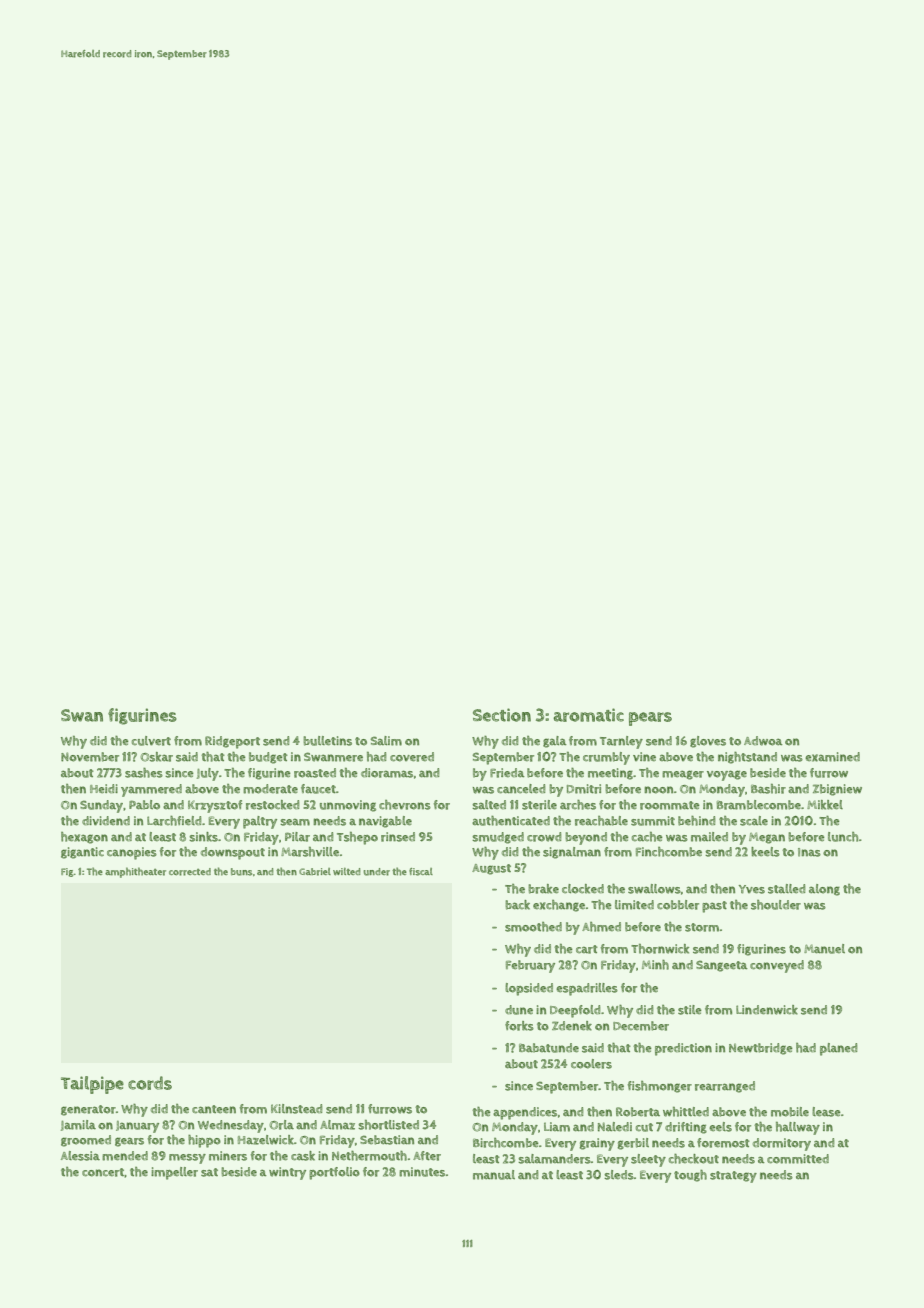  I want to click on culvert, so click(151, 741).
